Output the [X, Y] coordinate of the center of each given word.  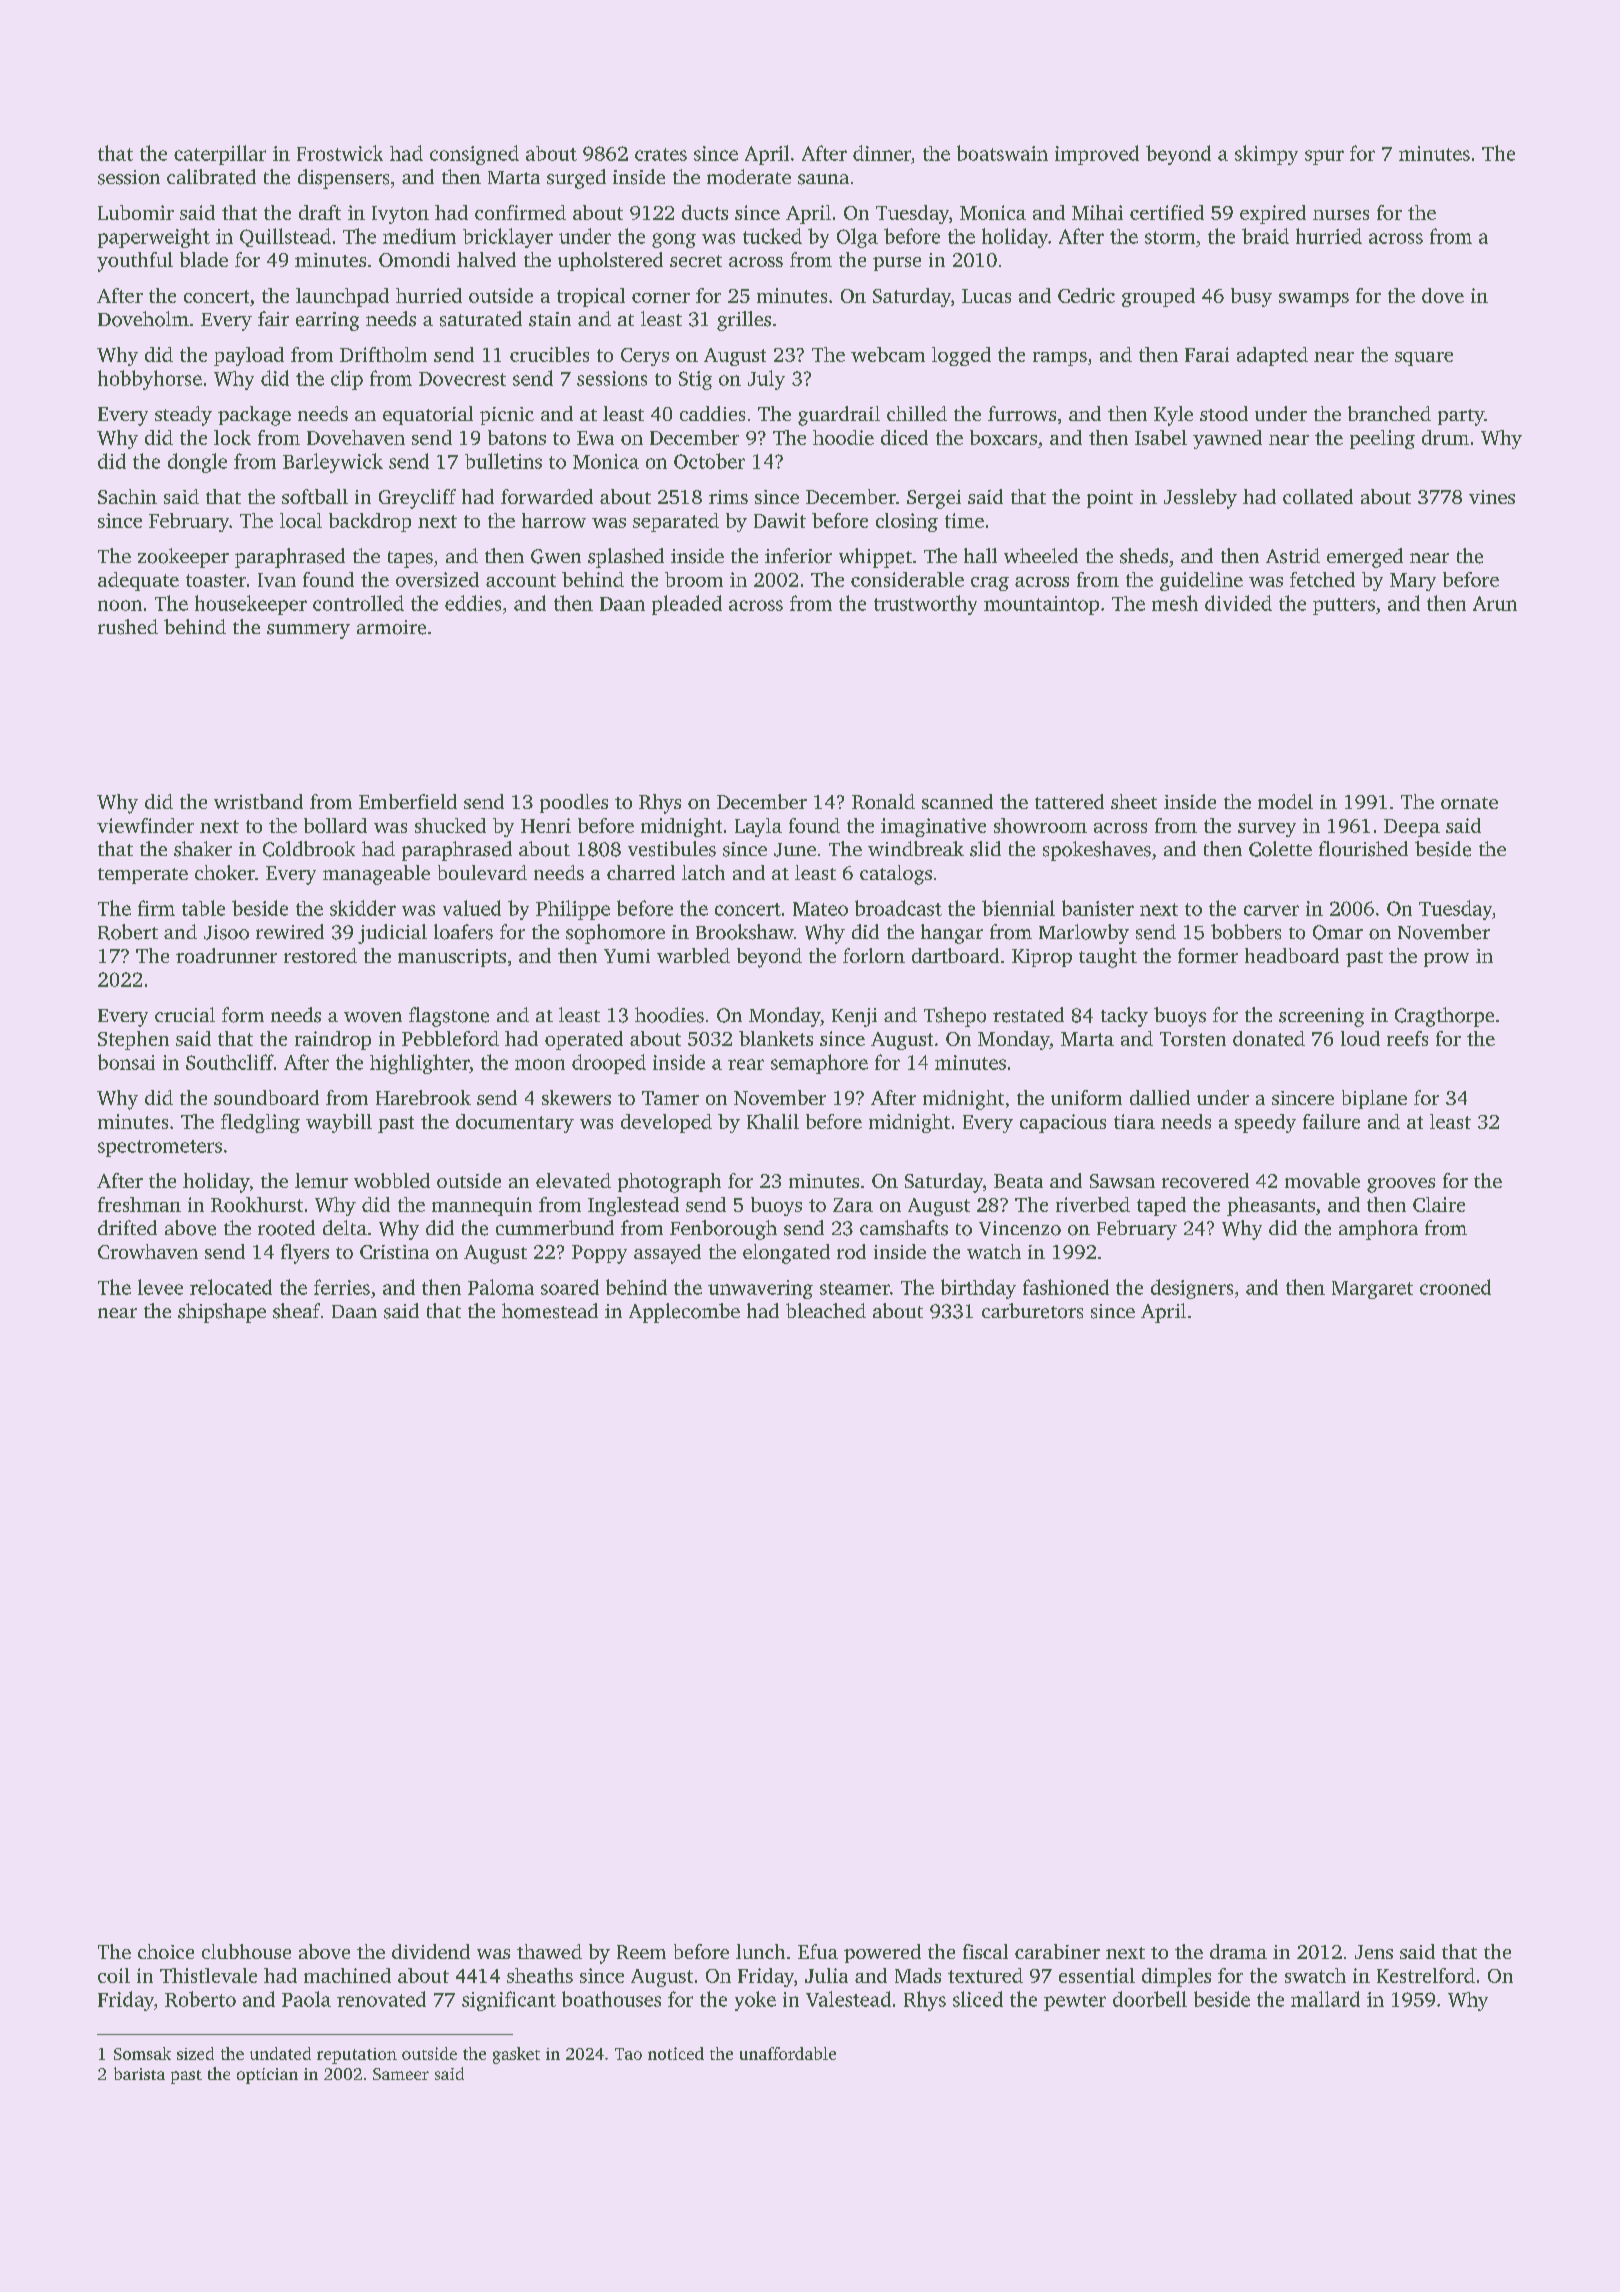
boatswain [1002, 153]
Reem [641, 1952]
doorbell [1150, 1999]
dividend [431, 1951]
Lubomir [136, 212]
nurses [1341, 215]
